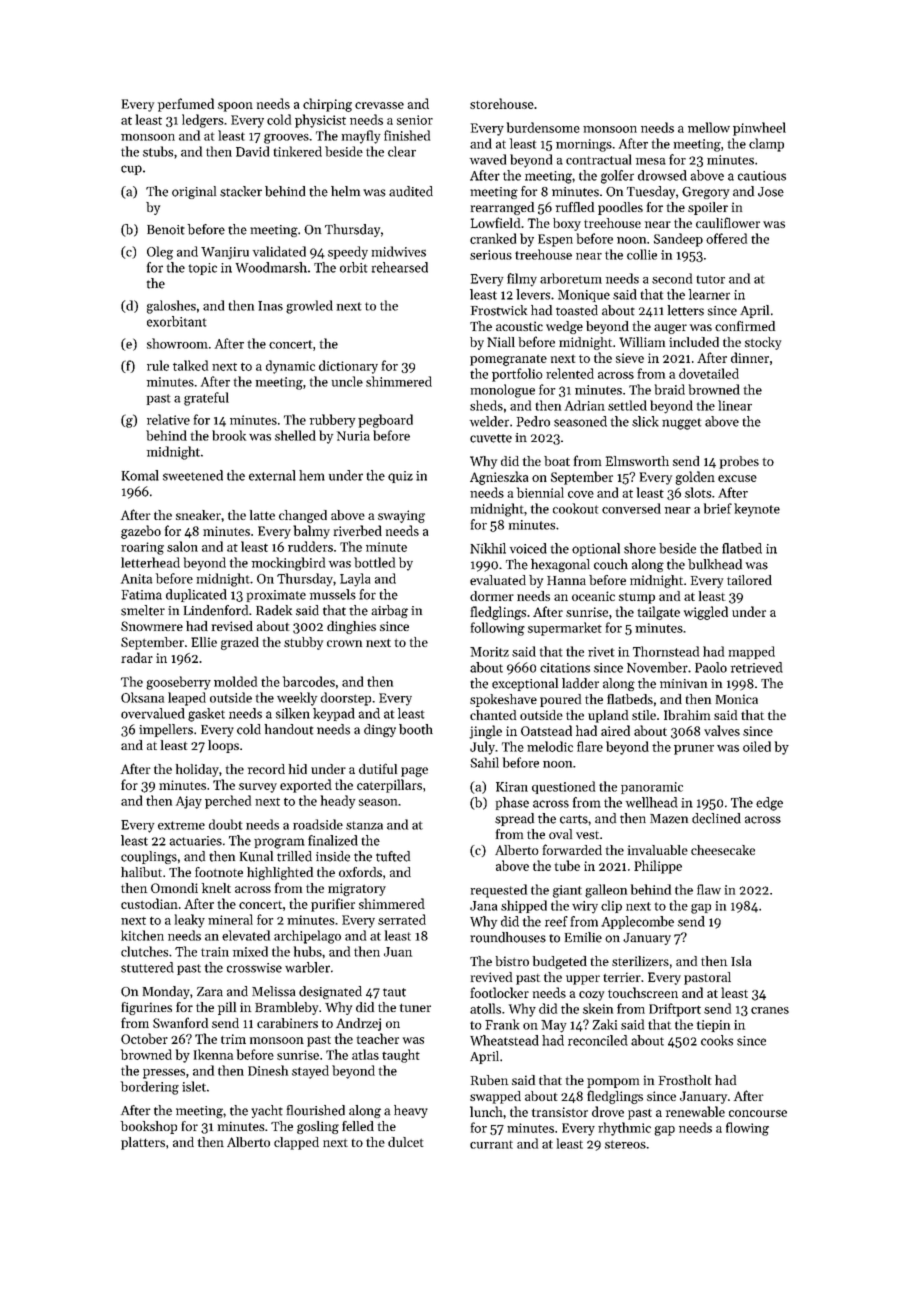  What do you see at coordinates (502, 103) in the image?
I see `storehouse` at bounding box center [502, 103].
